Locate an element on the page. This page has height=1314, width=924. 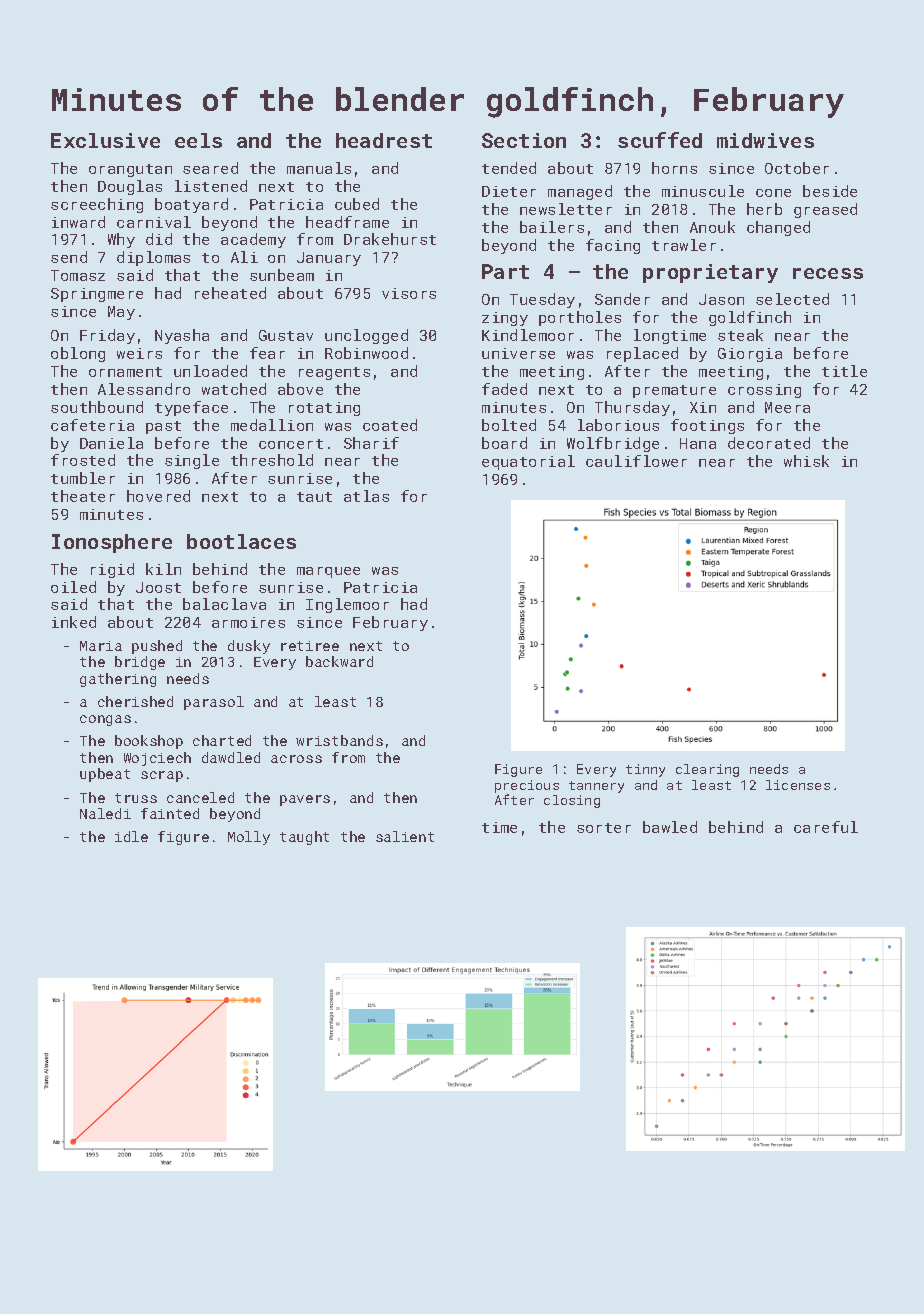
salient is located at coordinates (405, 836).
